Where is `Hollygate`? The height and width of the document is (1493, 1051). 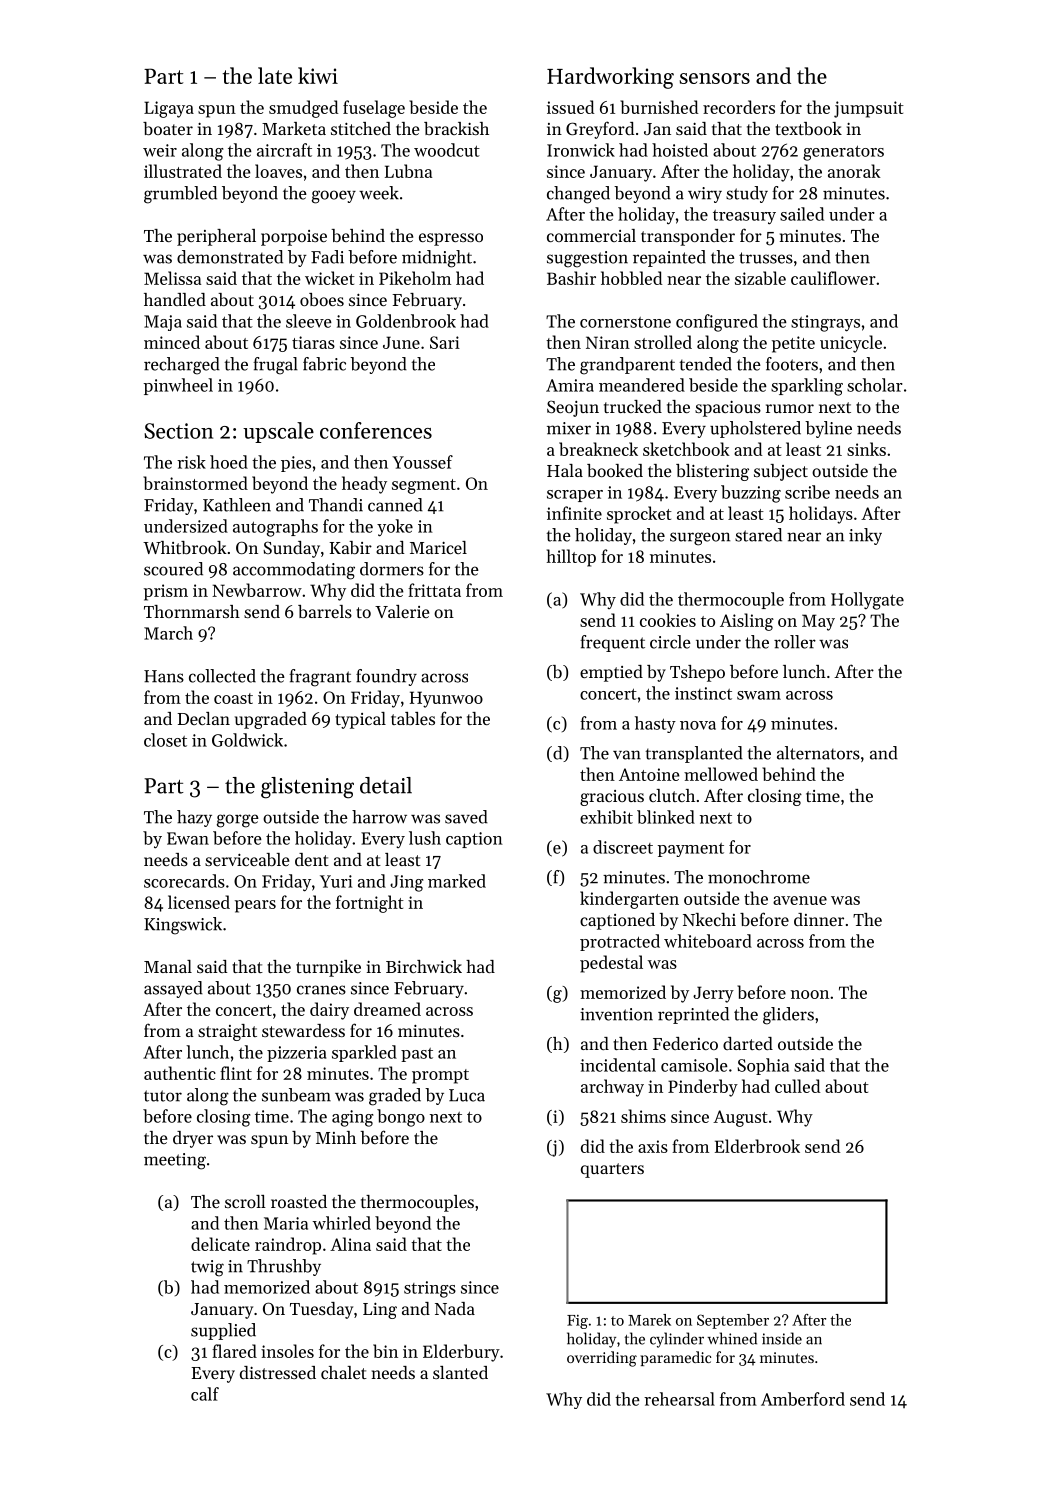 Hollygate is located at coordinates (867, 601).
